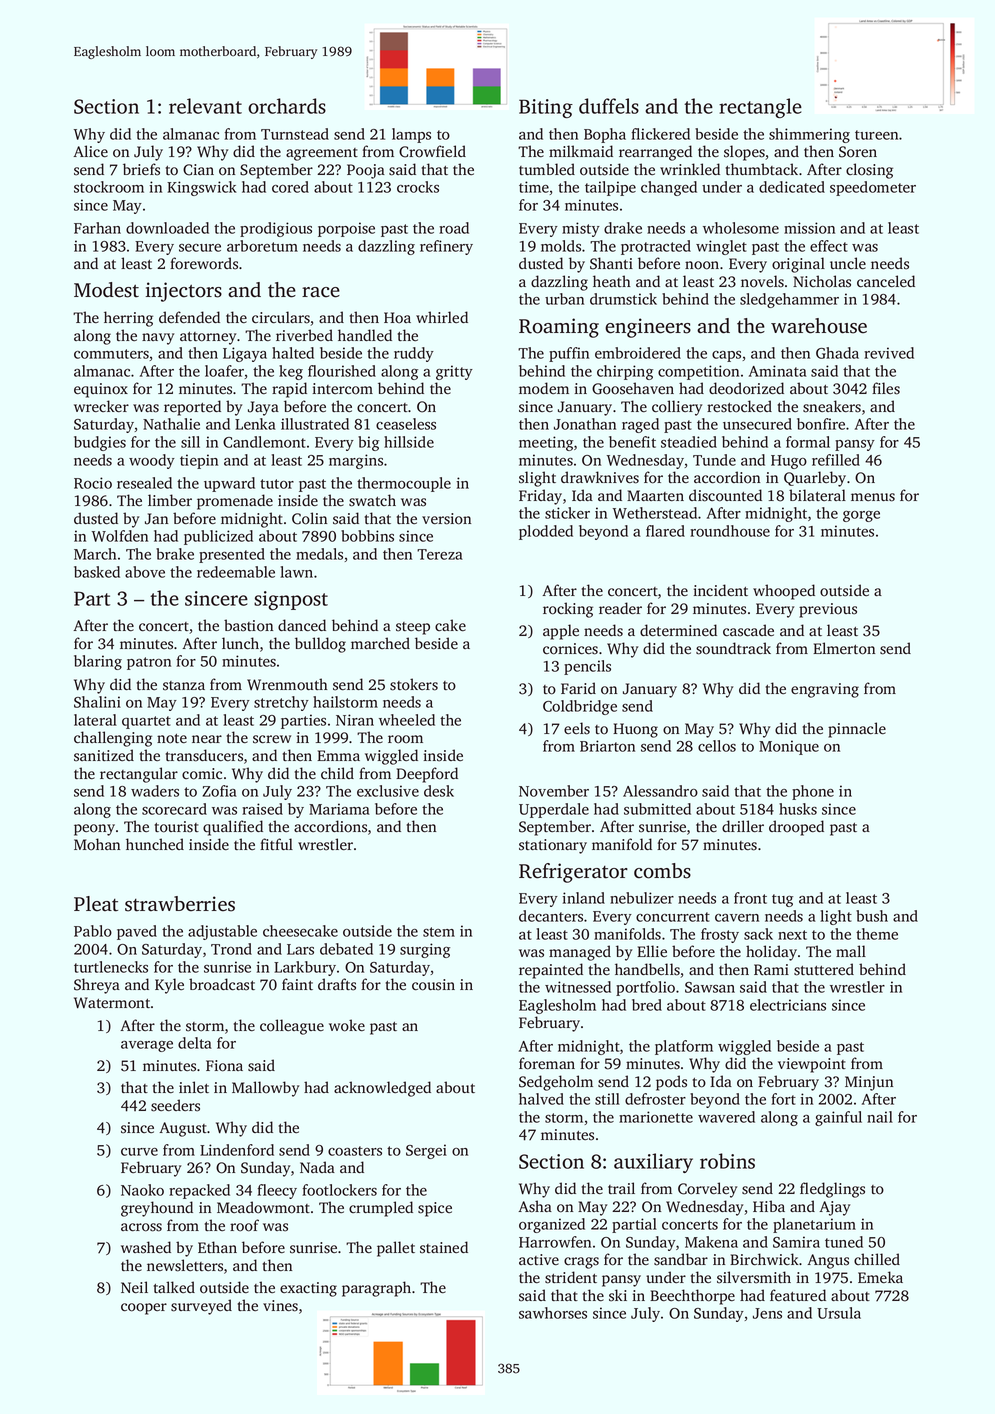 The width and height of the page is (995, 1414). I want to click on incident, so click(721, 590).
